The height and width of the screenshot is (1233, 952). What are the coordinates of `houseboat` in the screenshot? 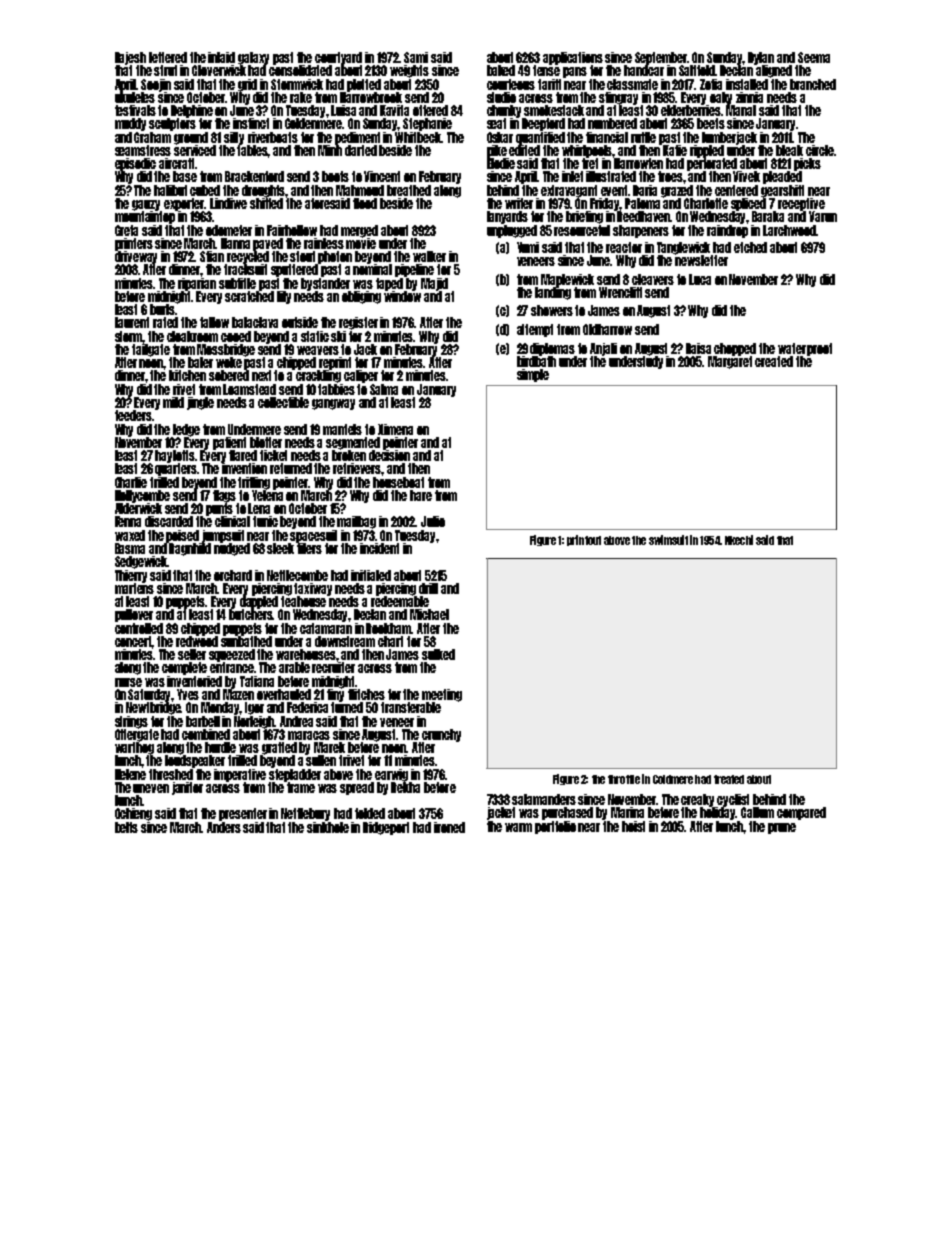 It's located at (398, 482).
